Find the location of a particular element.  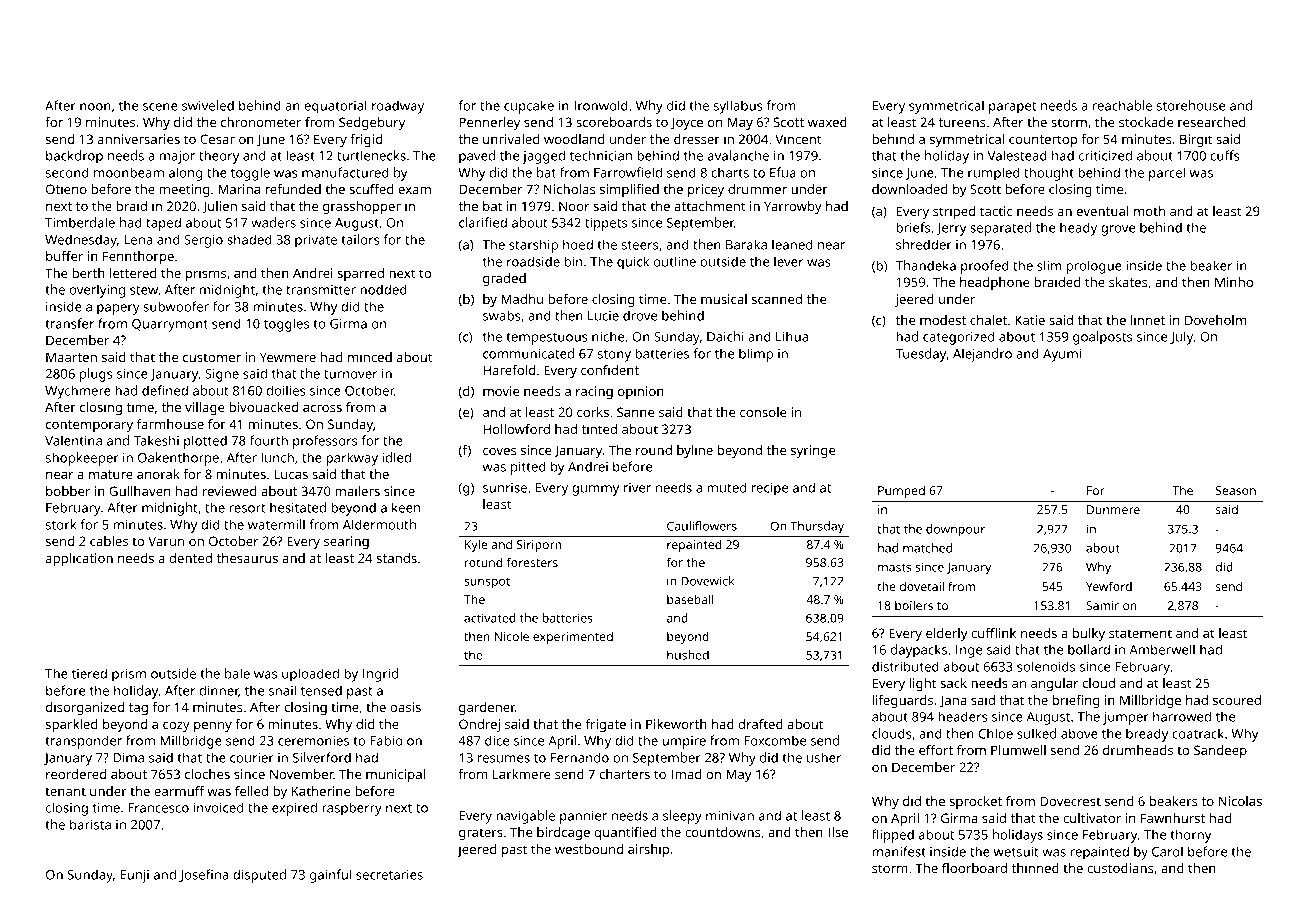

Eunji is located at coordinates (134, 876).
